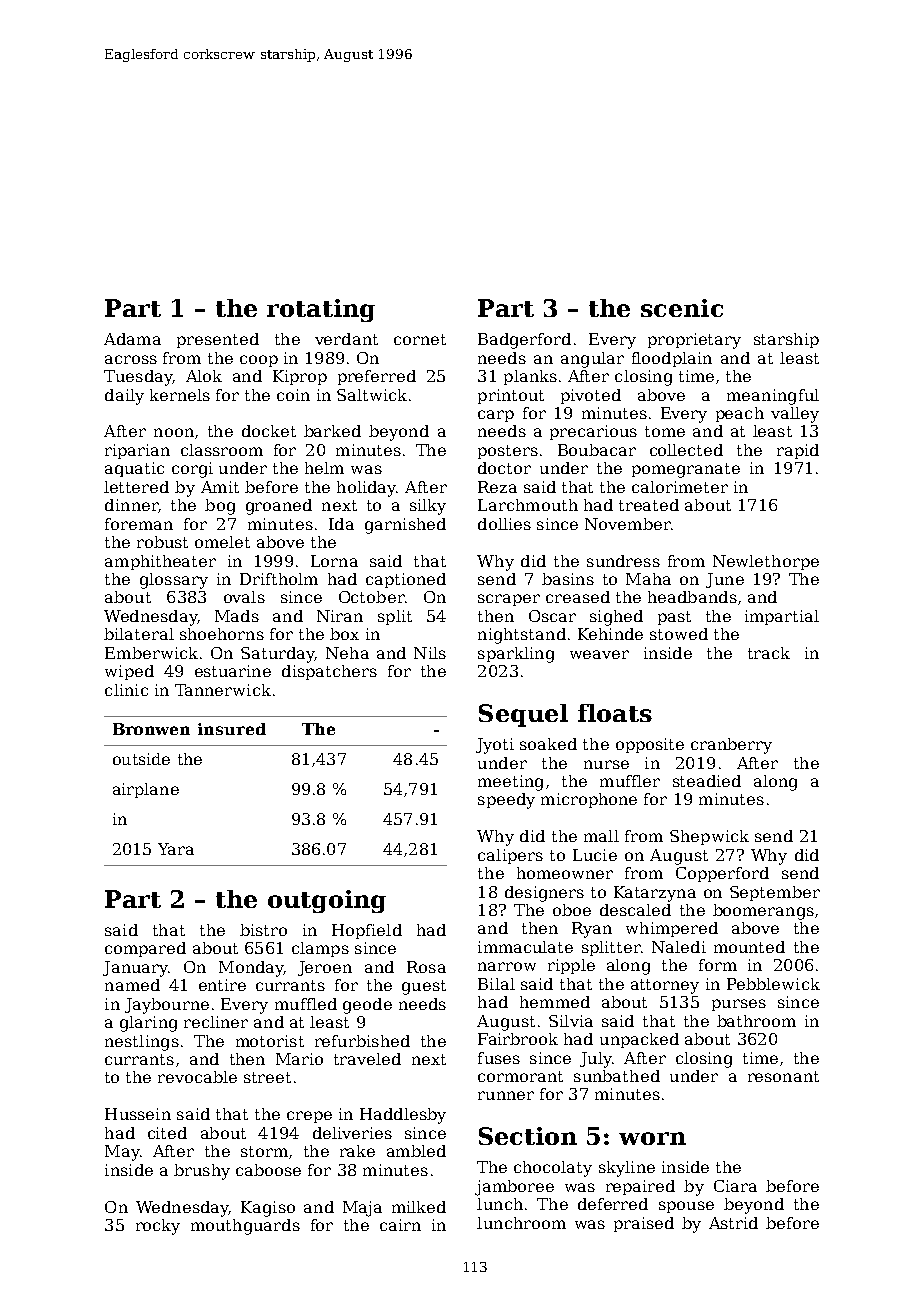 Image resolution: width=924 pixels, height=1308 pixels. What do you see at coordinates (142, 1043) in the screenshot?
I see `nestlings` at bounding box center [142, 1043].
